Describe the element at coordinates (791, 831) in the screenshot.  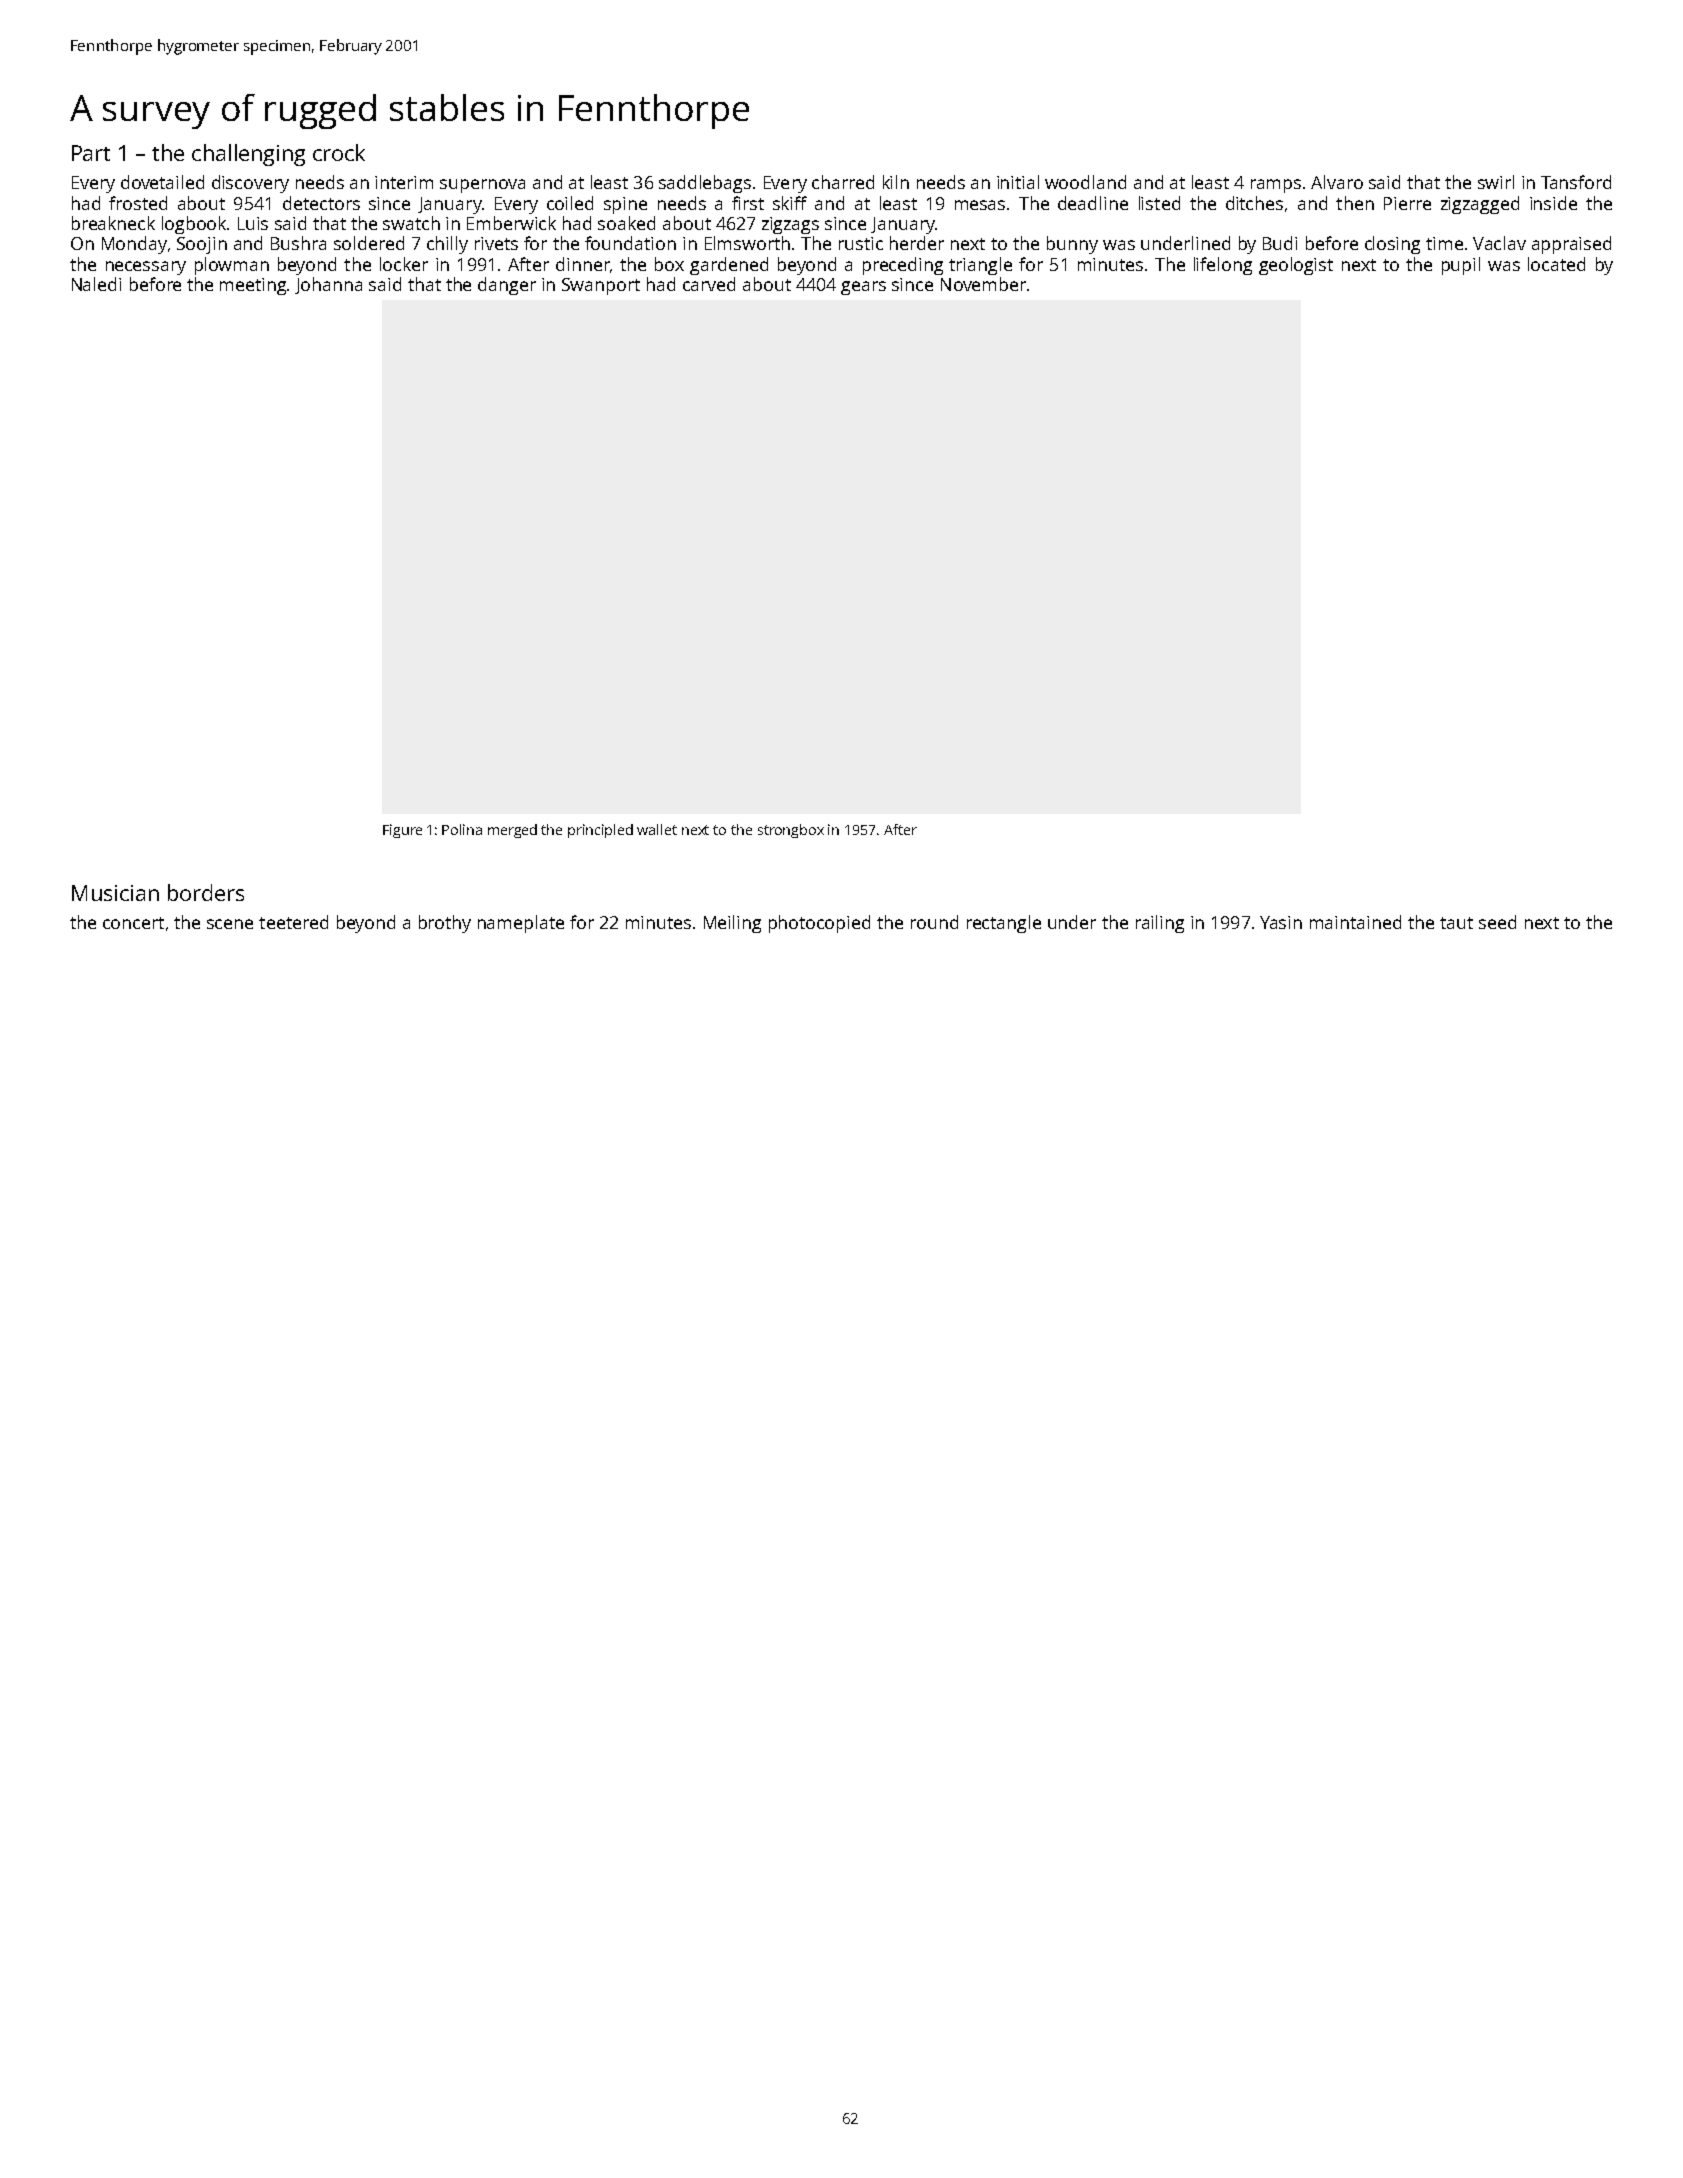
I see `strongbox` at that location.
